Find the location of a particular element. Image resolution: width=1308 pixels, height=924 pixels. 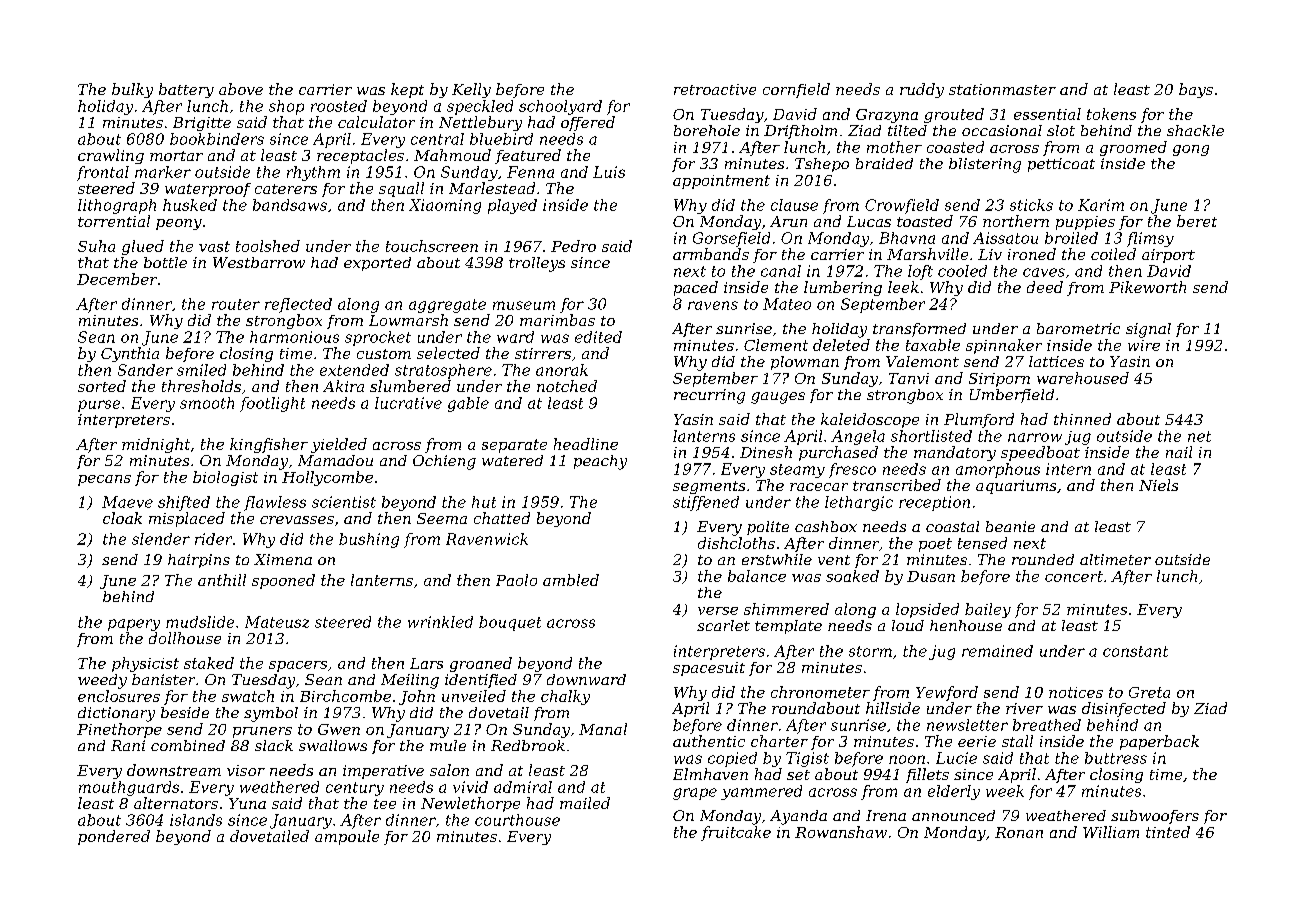

broiled is located at coordinates (1071, 238).
